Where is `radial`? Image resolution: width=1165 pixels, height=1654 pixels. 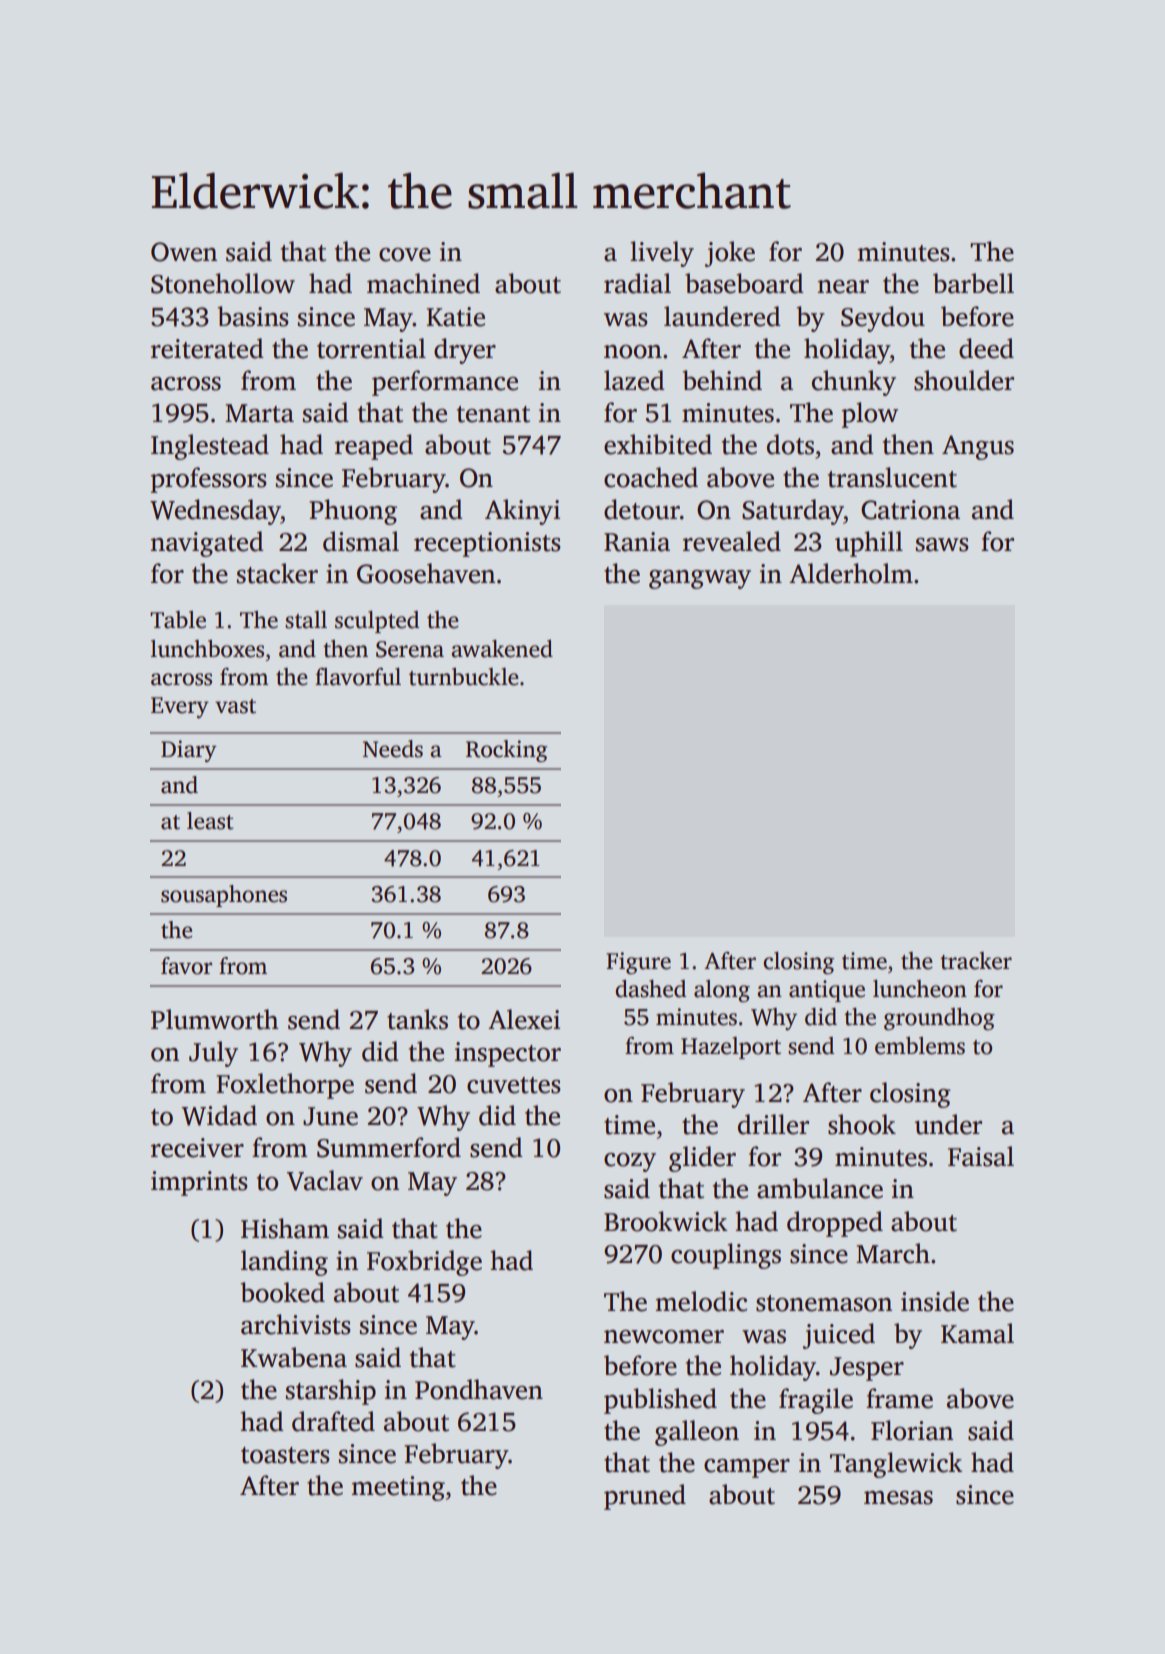 radial is located at coordinates (637, 283).
